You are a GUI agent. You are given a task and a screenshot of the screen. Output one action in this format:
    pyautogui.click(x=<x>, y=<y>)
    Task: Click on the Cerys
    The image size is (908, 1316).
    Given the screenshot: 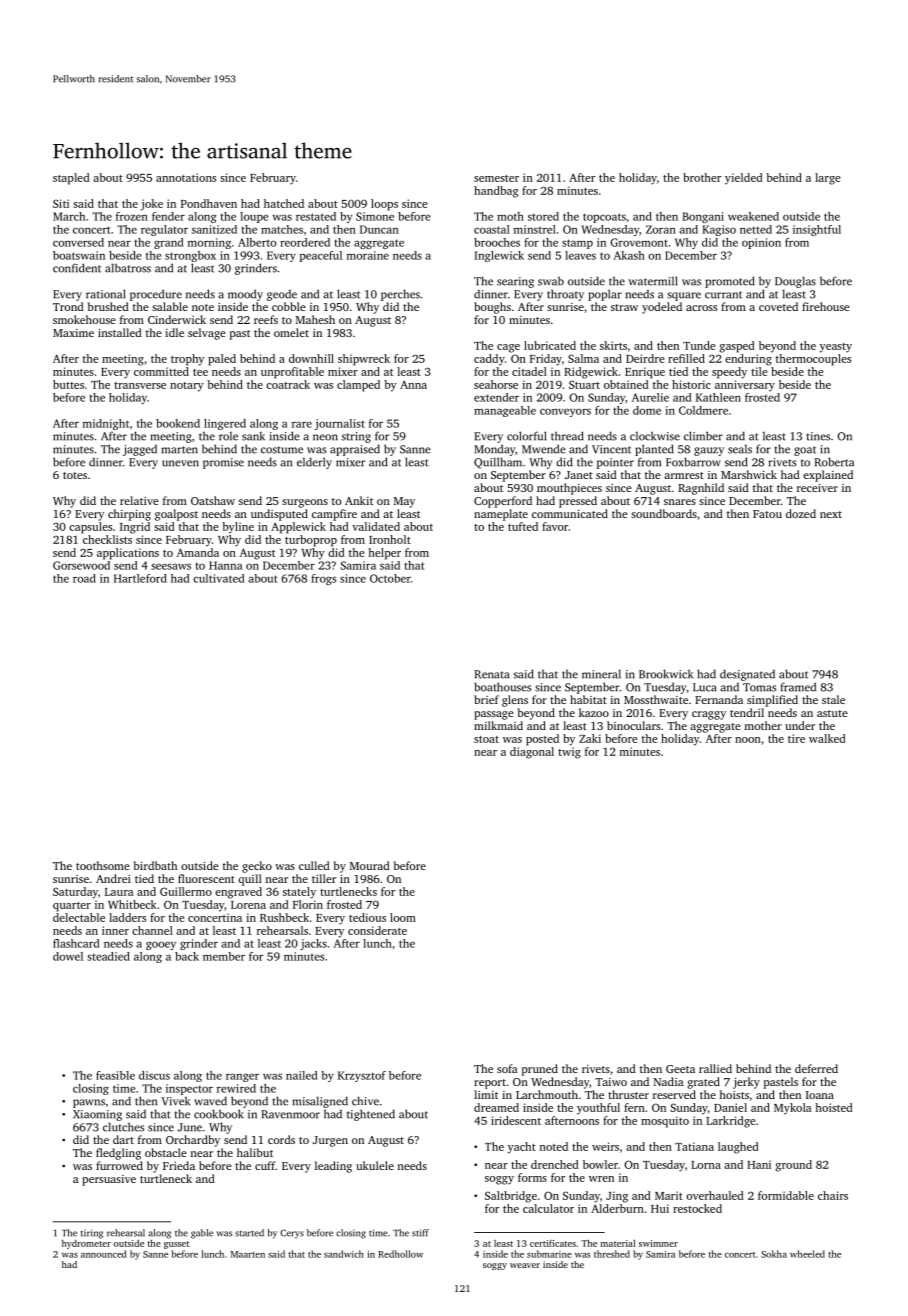 What is the action you would take?
    pyautogui.click(x=292, y=1234)
